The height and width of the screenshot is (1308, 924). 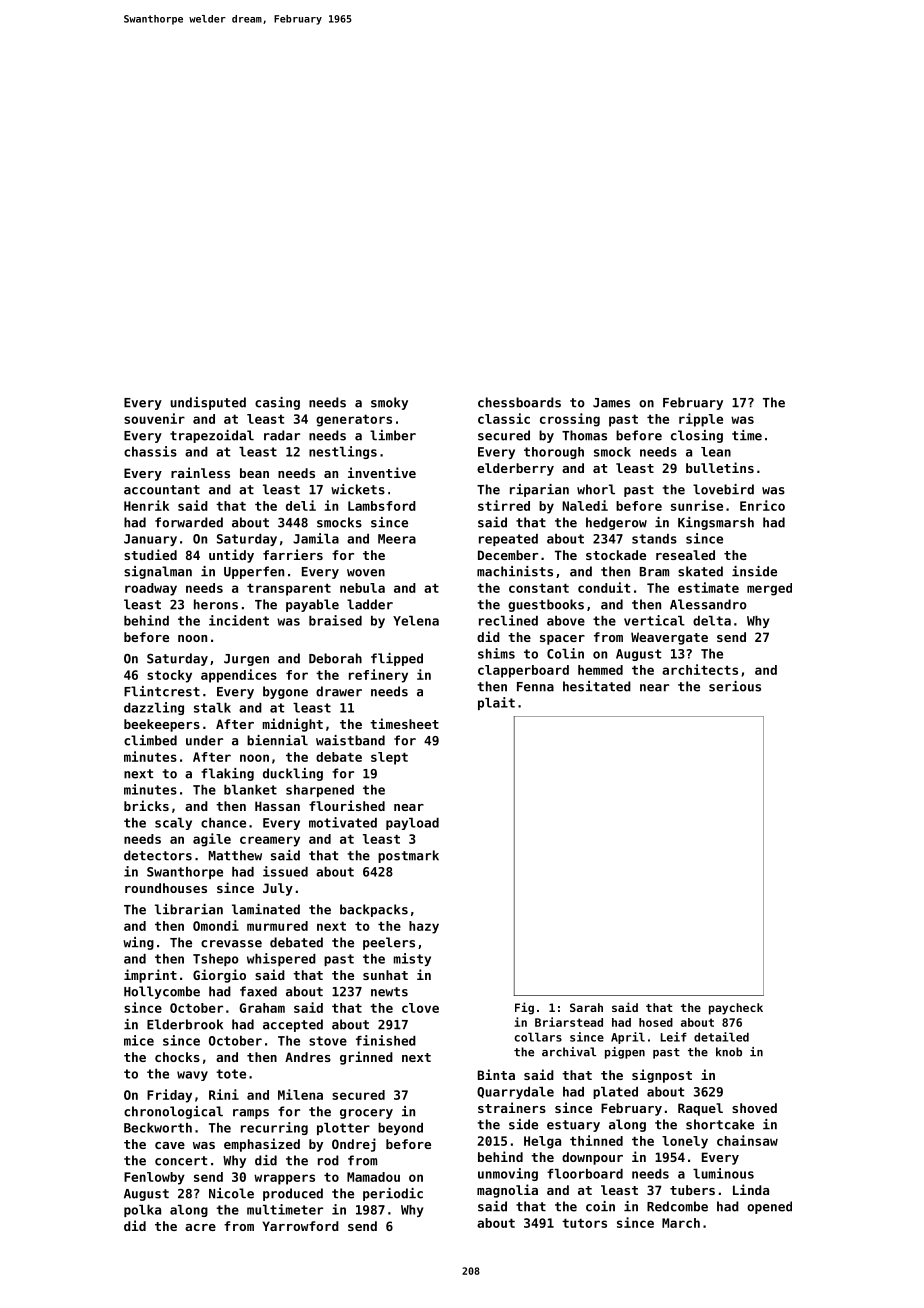 I want to click on payable, so click(x=312, y=605).
